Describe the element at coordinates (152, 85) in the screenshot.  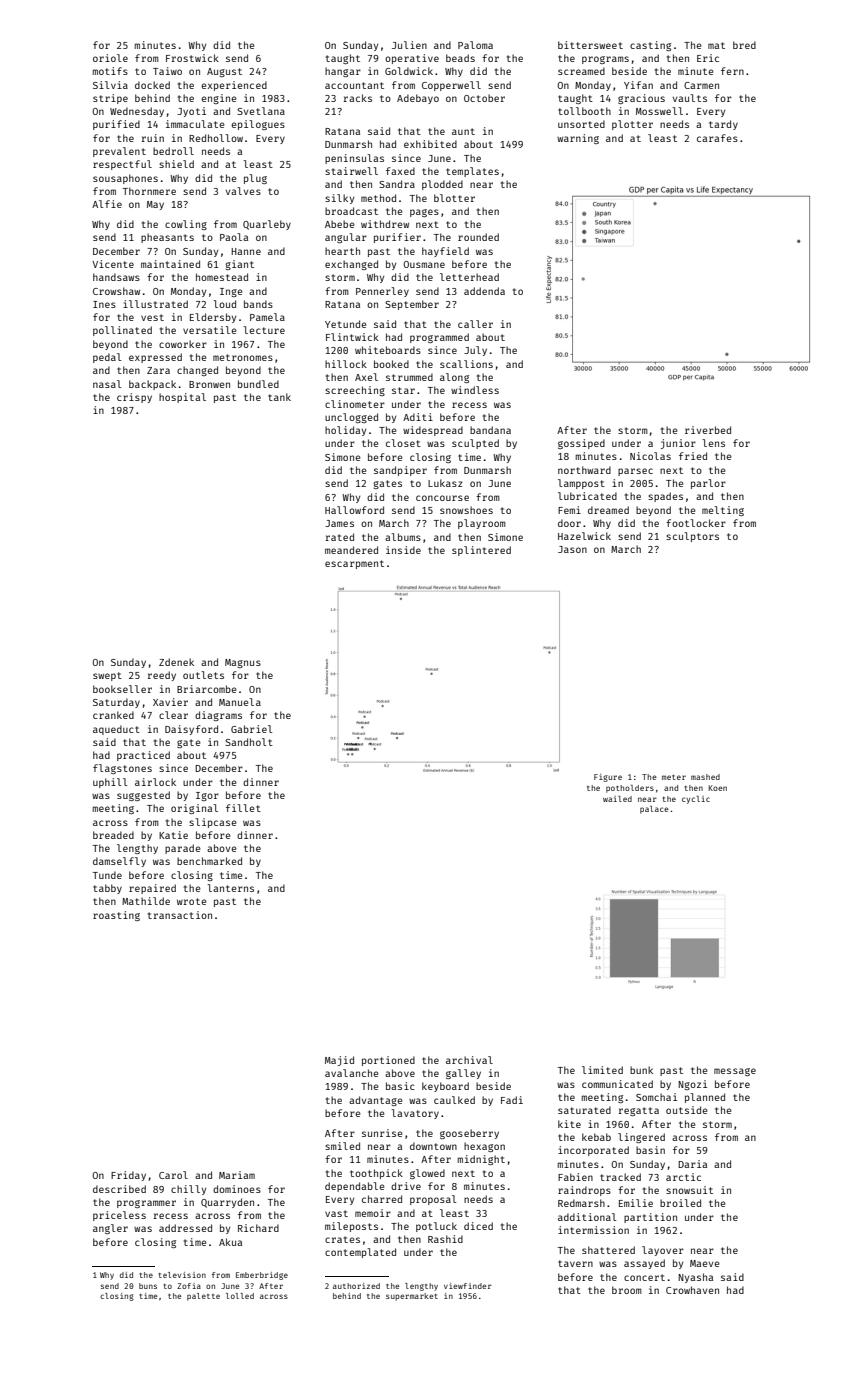
I see `docked` at that location.
